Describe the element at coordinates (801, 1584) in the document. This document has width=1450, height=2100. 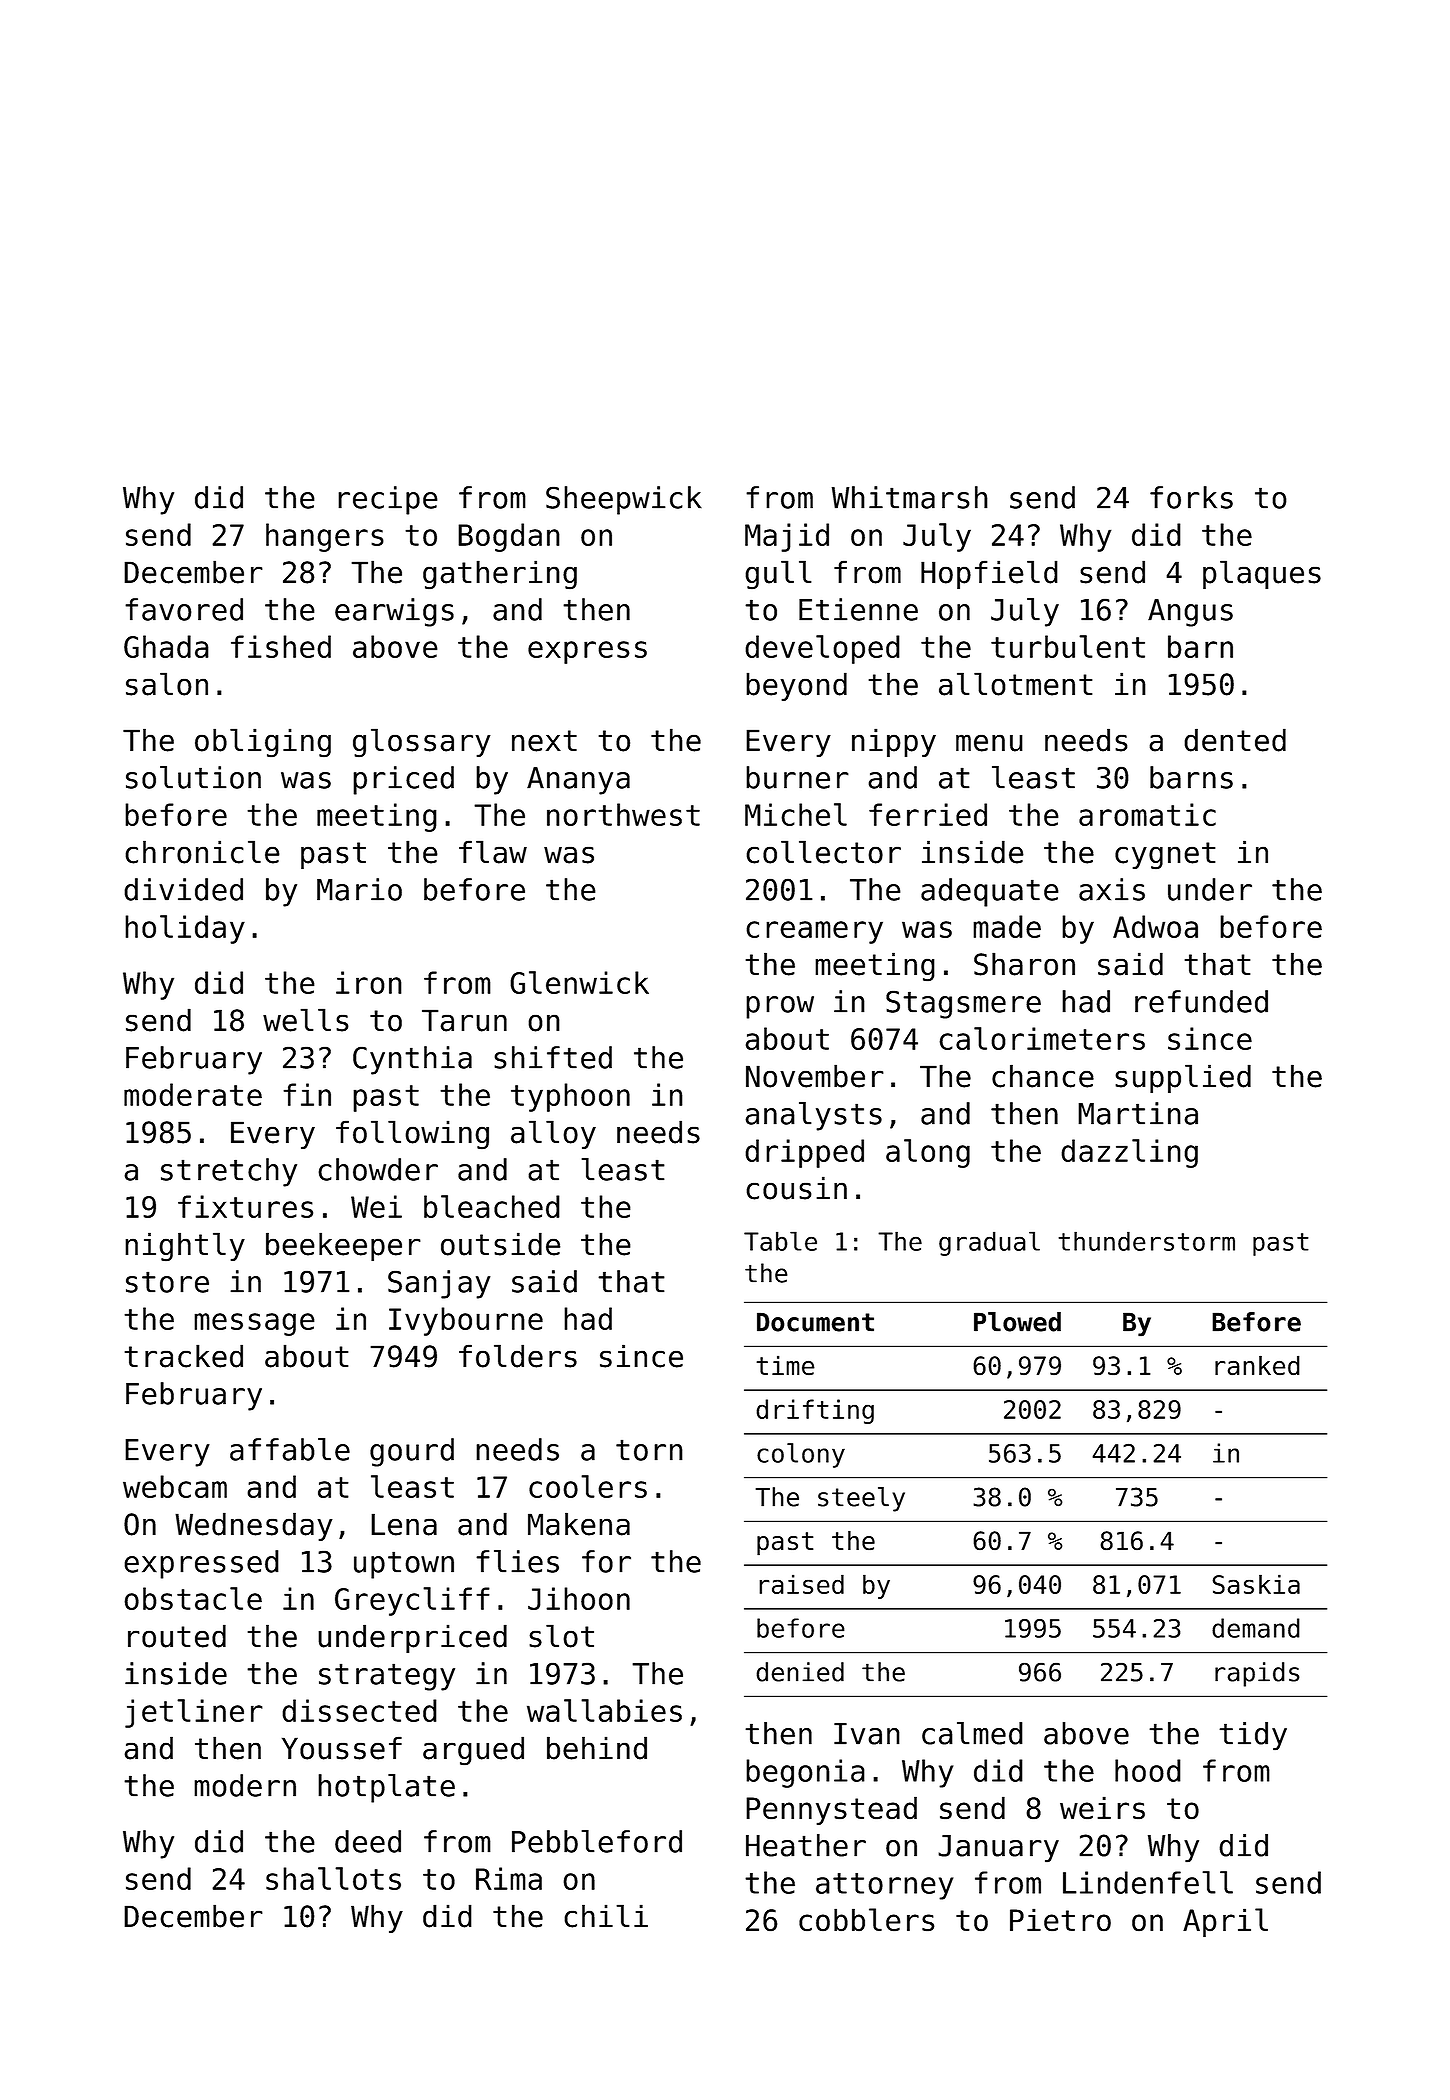
I see `raised` at that location.
